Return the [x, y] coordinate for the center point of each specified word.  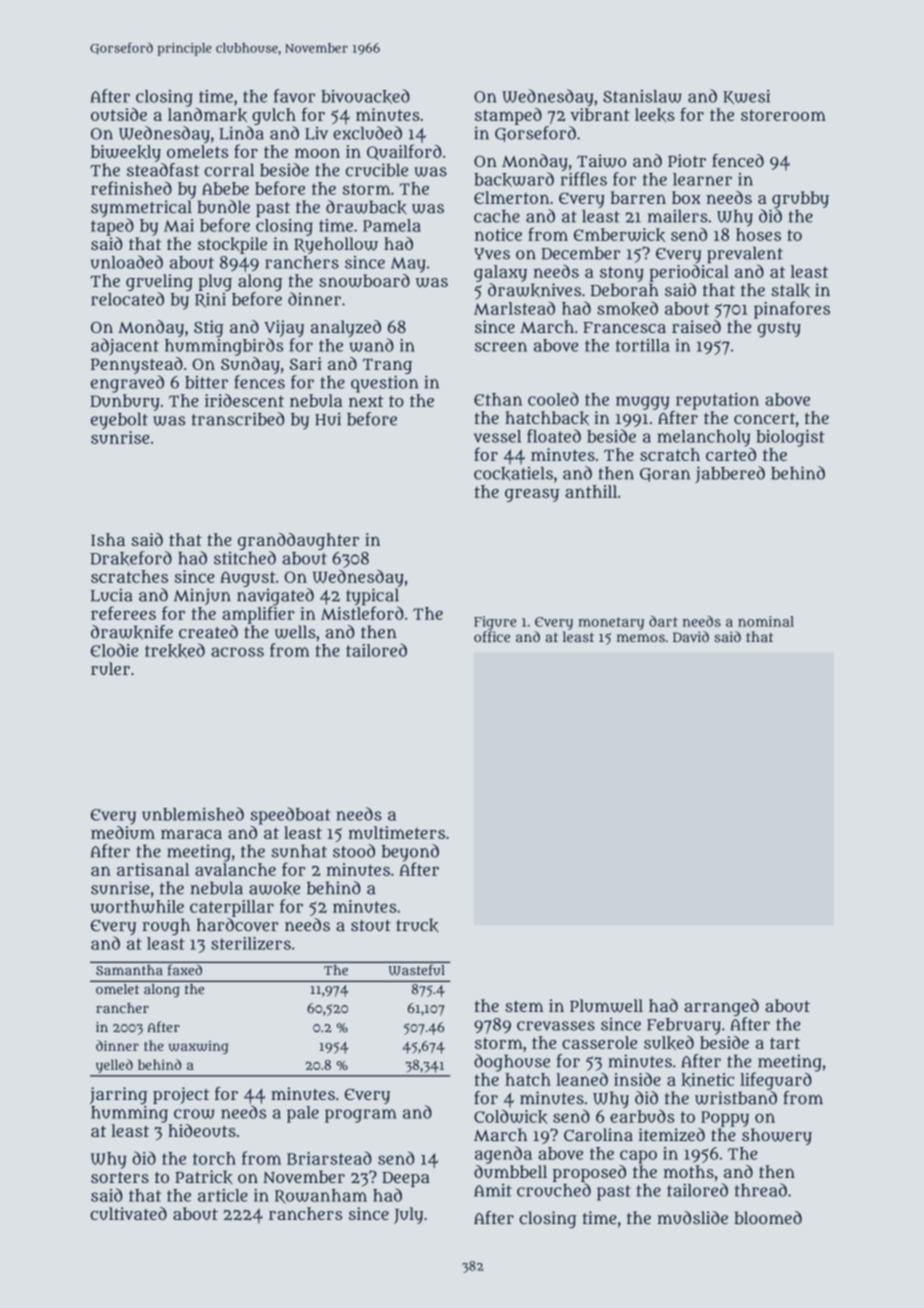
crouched [554, 1190]
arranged [721, 1007]
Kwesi [746, 97]
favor [294, 96]
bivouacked [365, 96]
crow [194, 1114]
